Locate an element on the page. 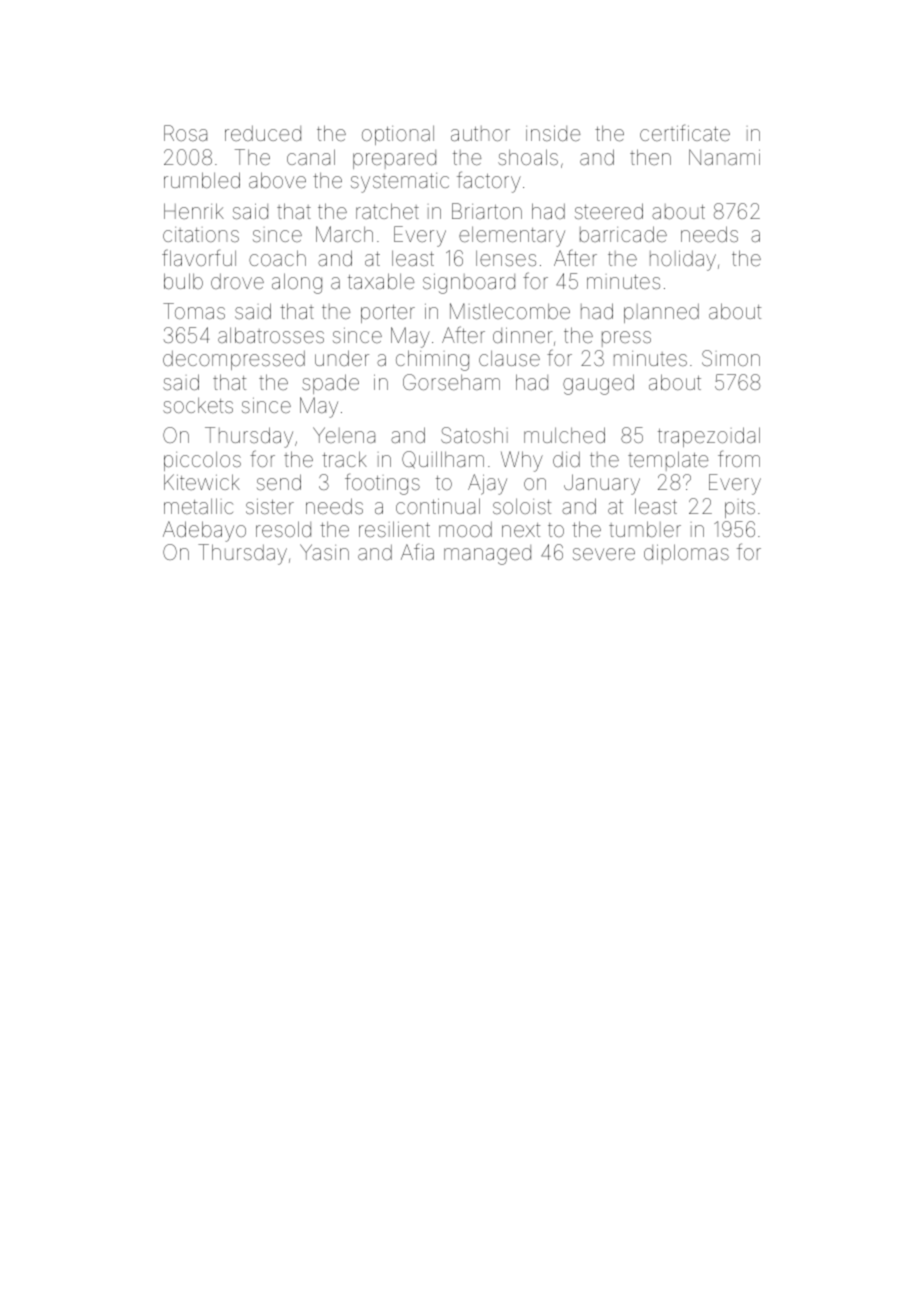 The height and width of the image is (1311, 924). Why is located at coordinates (522, 461).
